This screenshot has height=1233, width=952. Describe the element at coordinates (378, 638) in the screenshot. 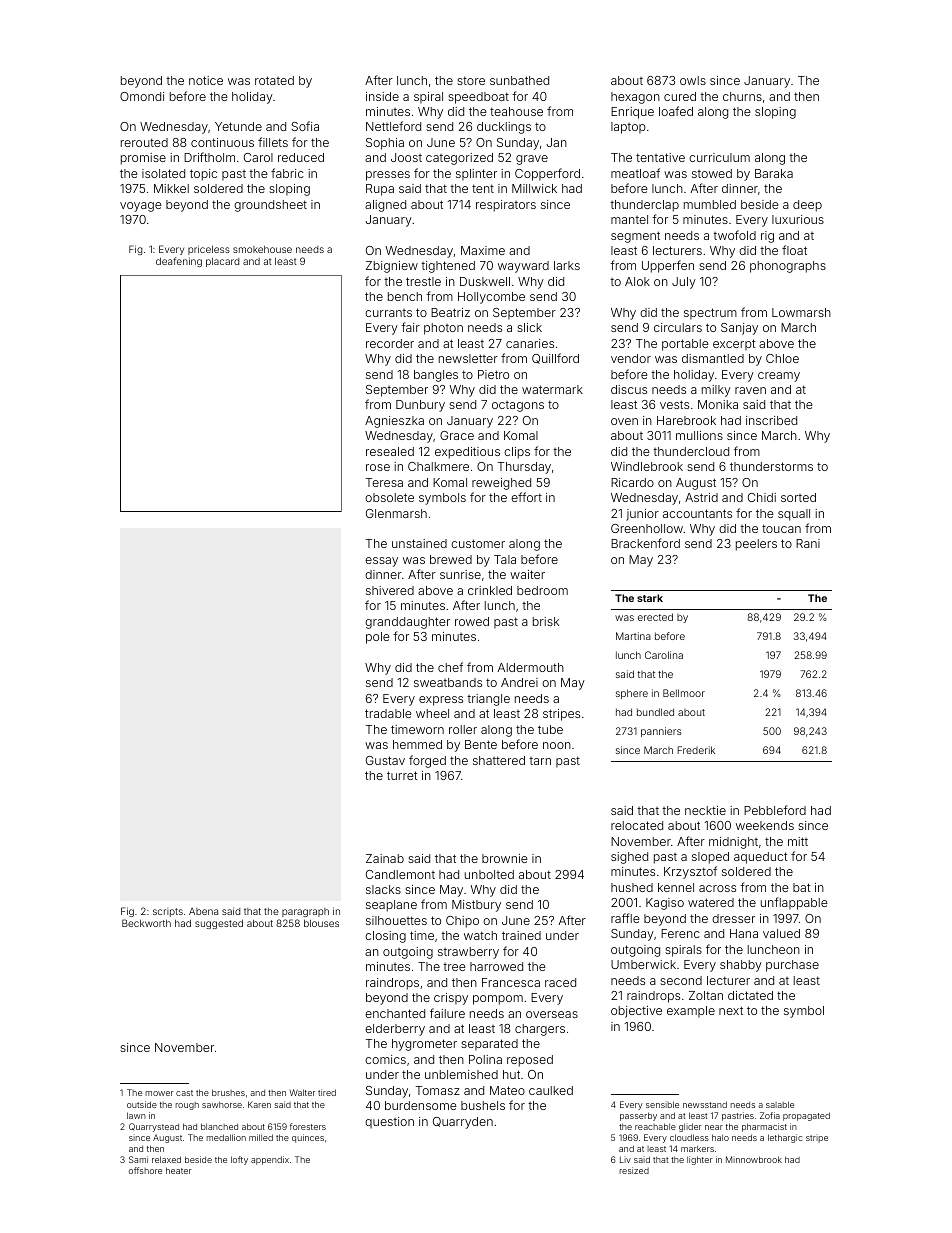

I see `pole` at that location.
